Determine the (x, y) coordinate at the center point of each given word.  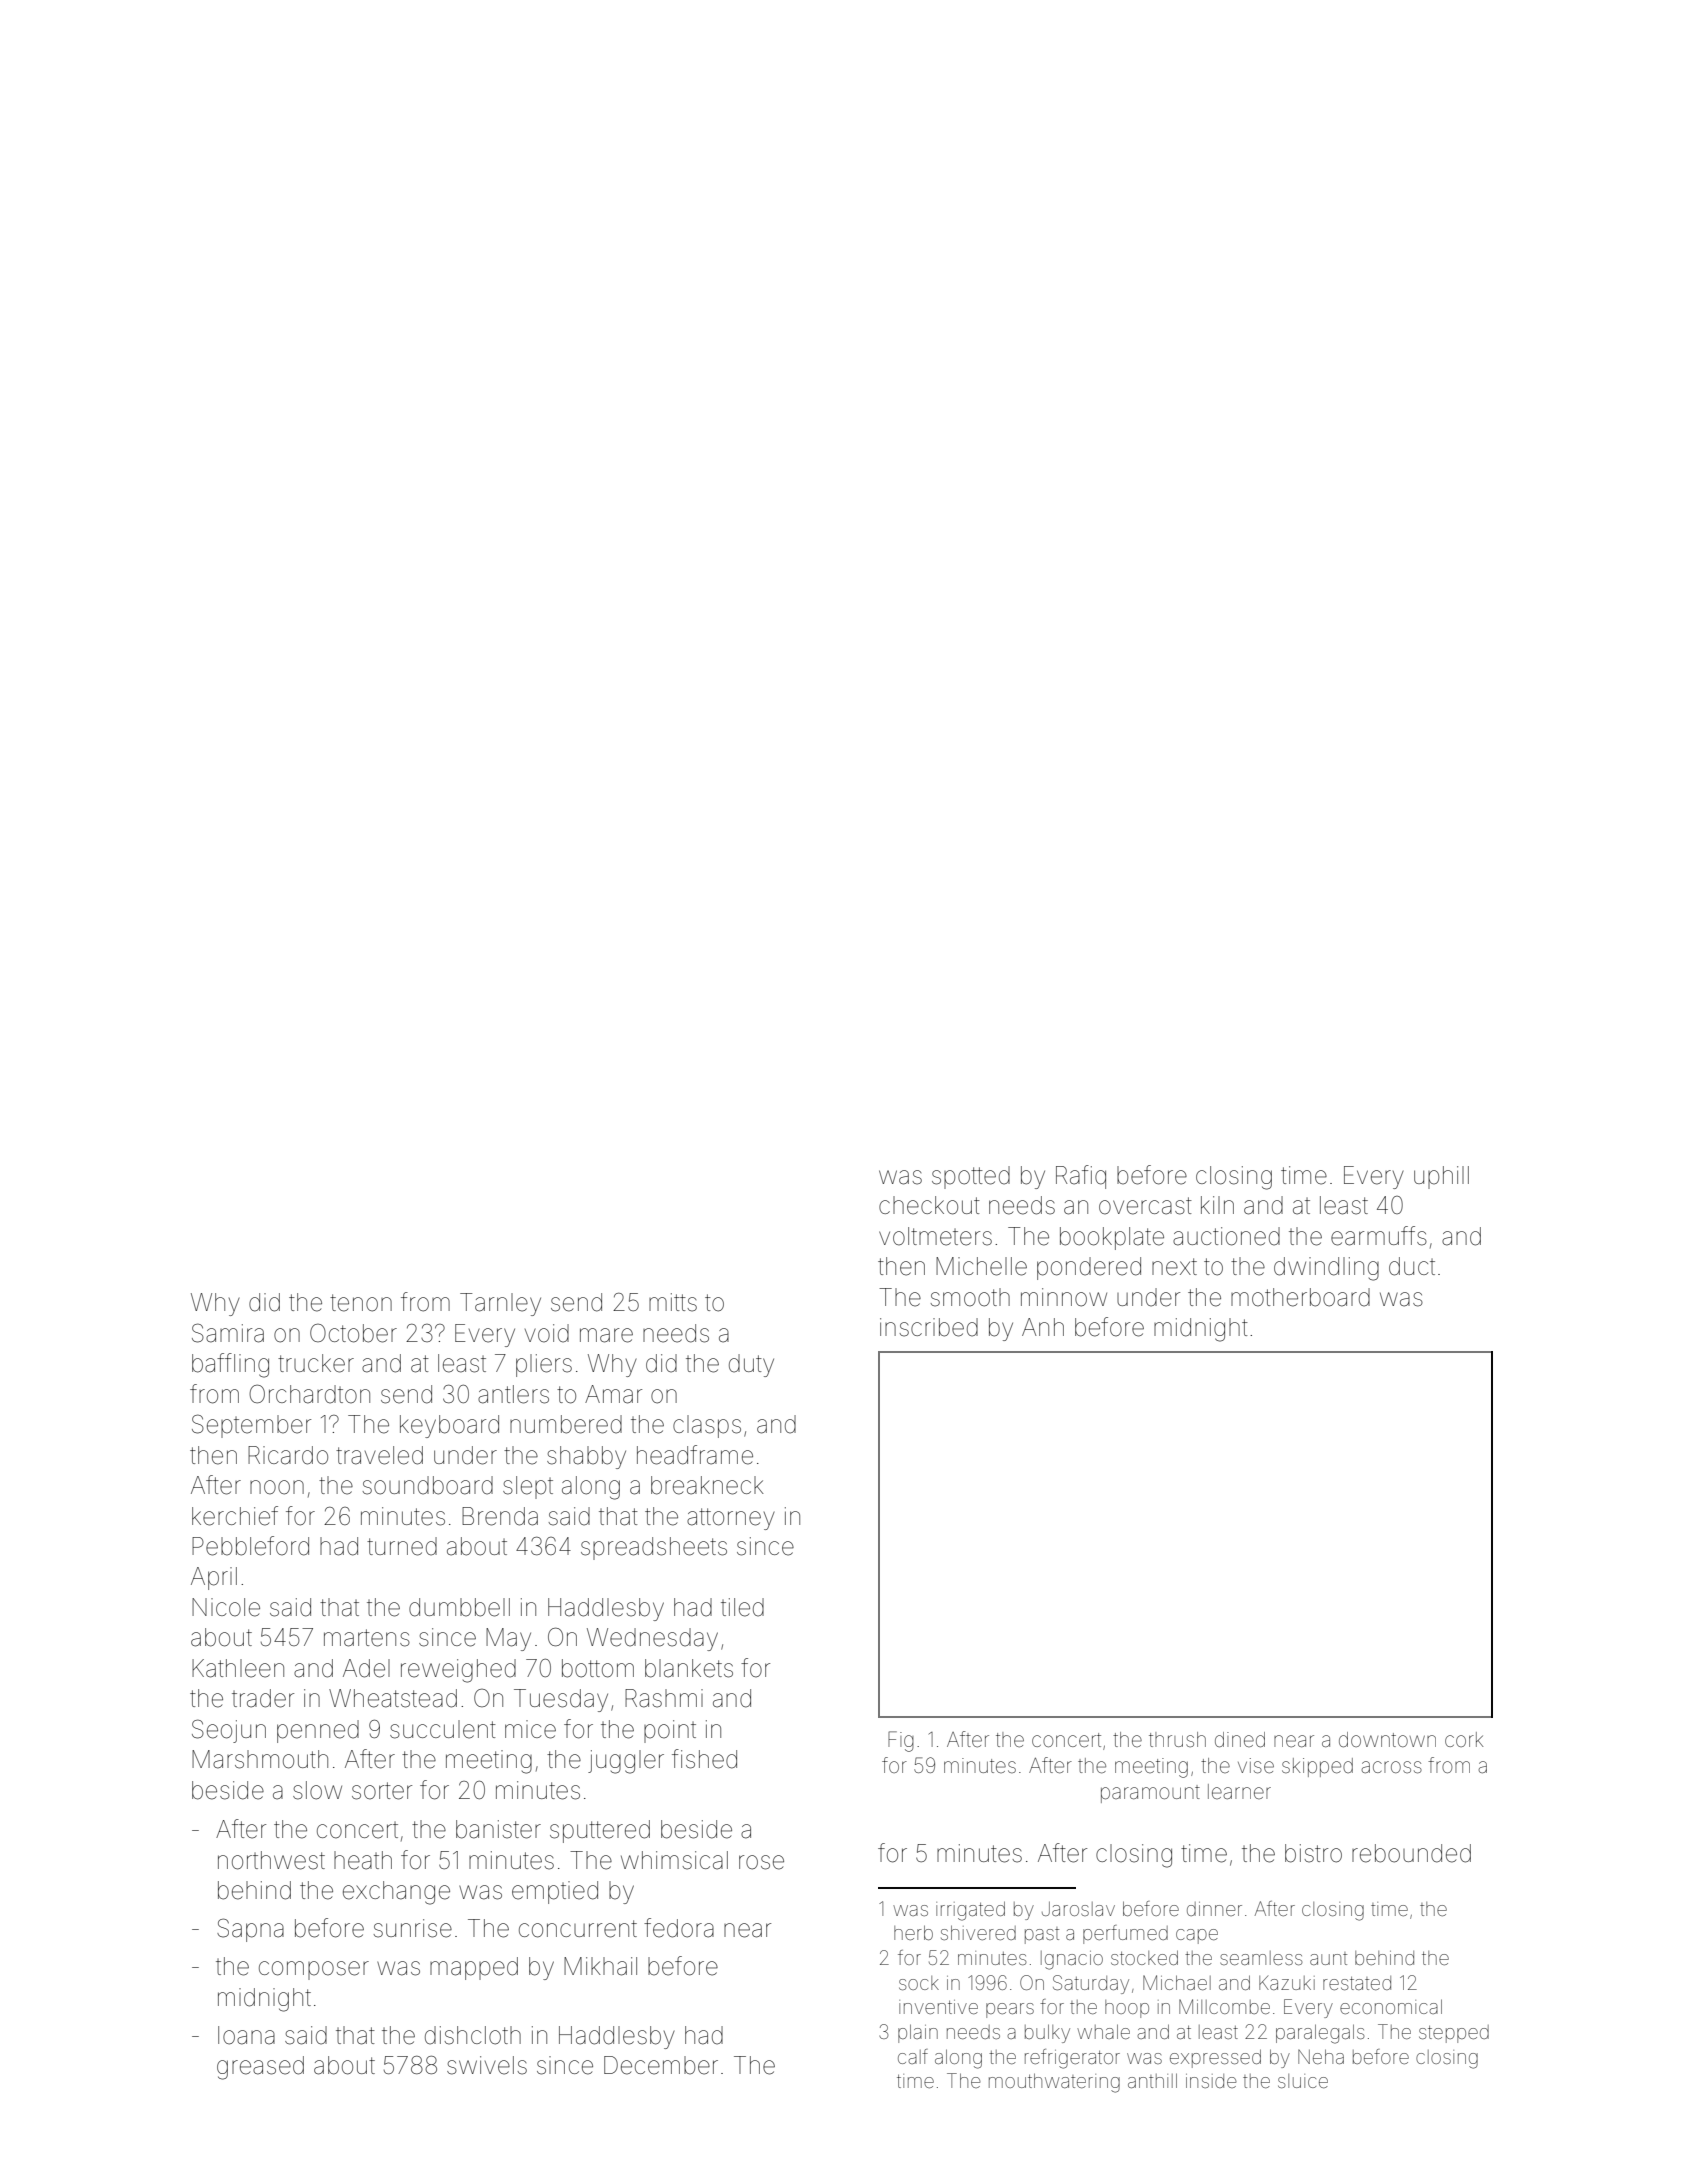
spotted (971, 1177)
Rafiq (1081, 1177)
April (214, 1578)
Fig (901, 1741)
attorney (731, 1519)
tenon (361, 1303)
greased (260, 2068)
